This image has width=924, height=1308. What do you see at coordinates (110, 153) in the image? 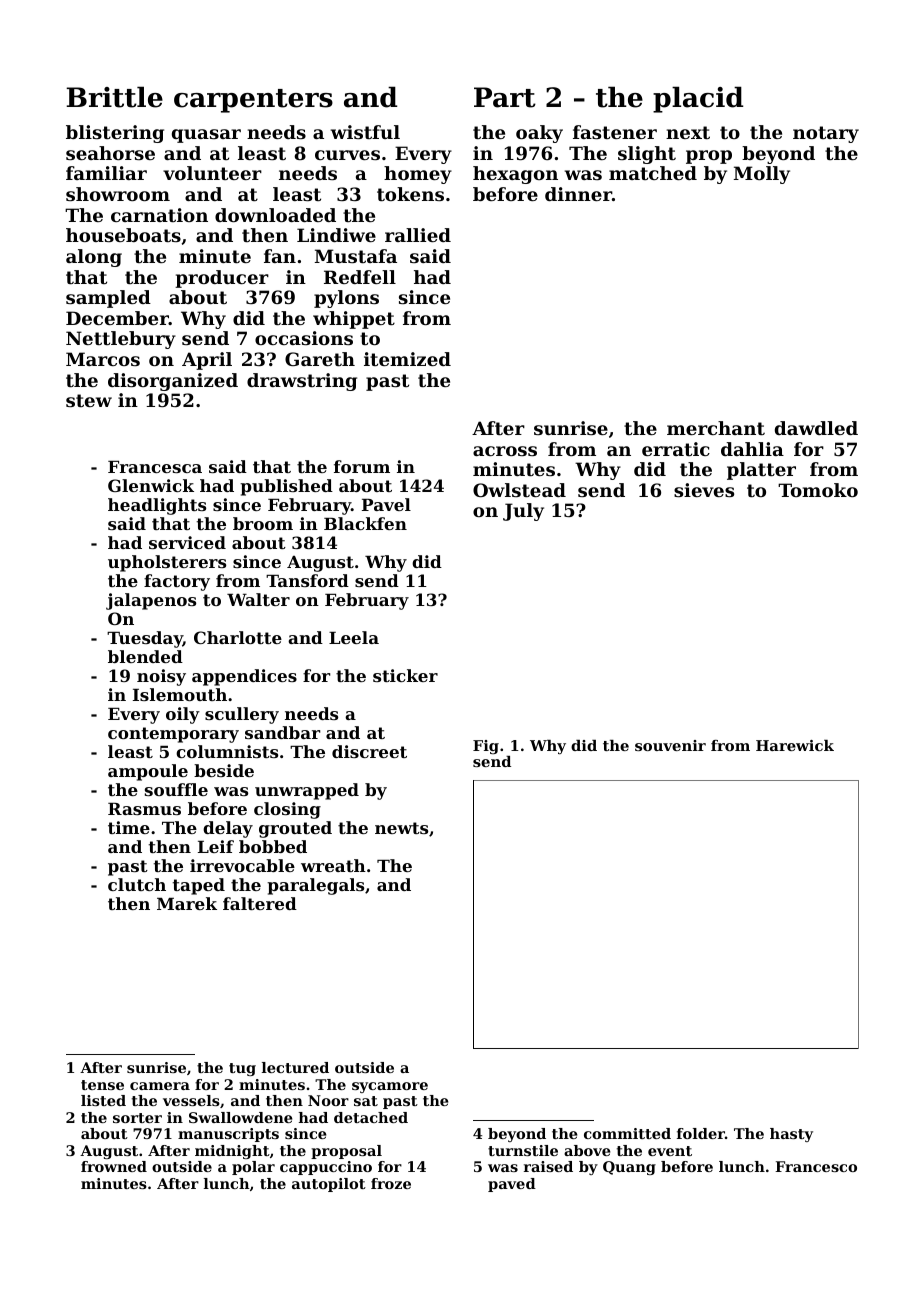
I see `seahorse` at bounding box center [110, 153].
